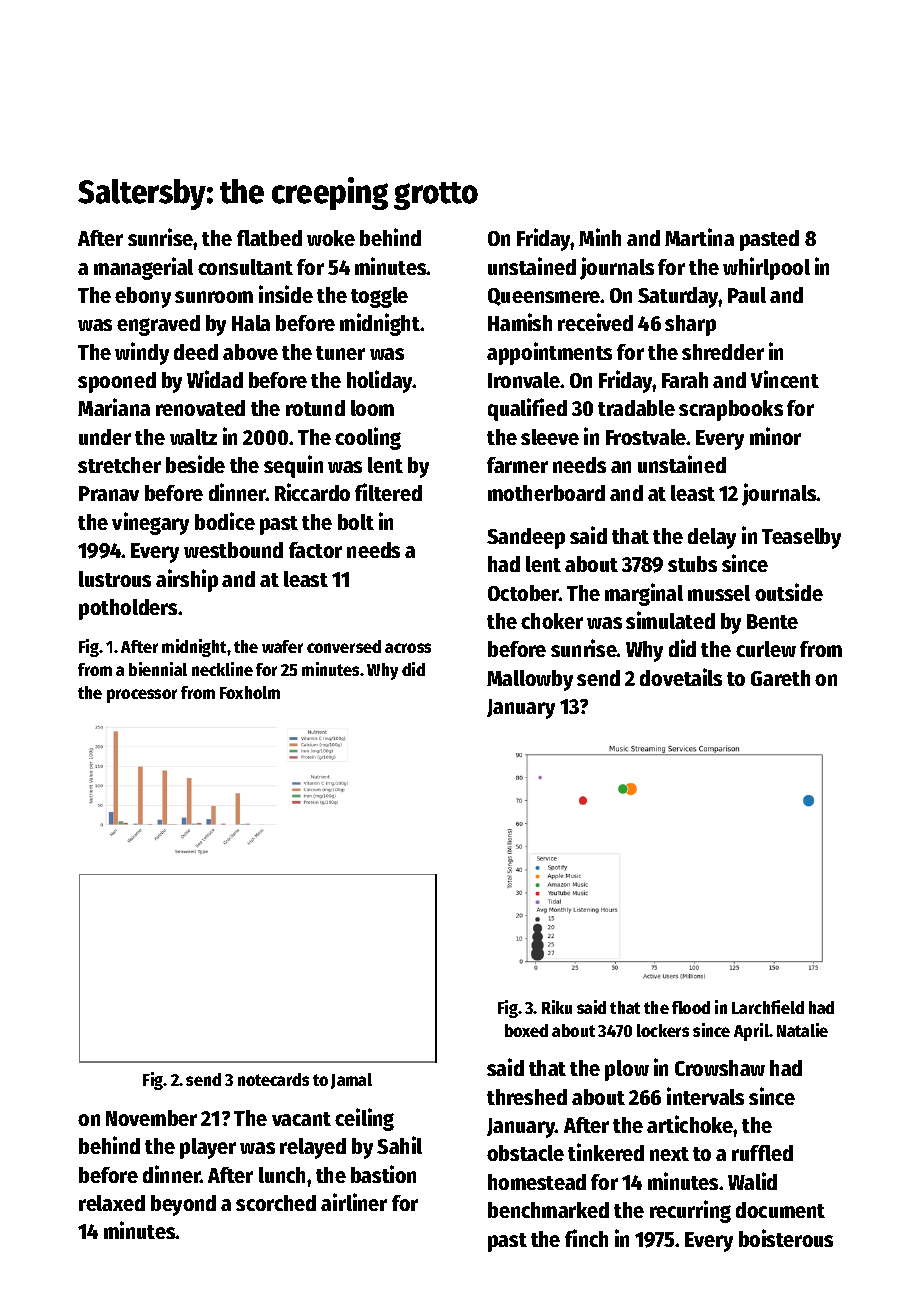  I want to click on delay, so click(712, 538).
